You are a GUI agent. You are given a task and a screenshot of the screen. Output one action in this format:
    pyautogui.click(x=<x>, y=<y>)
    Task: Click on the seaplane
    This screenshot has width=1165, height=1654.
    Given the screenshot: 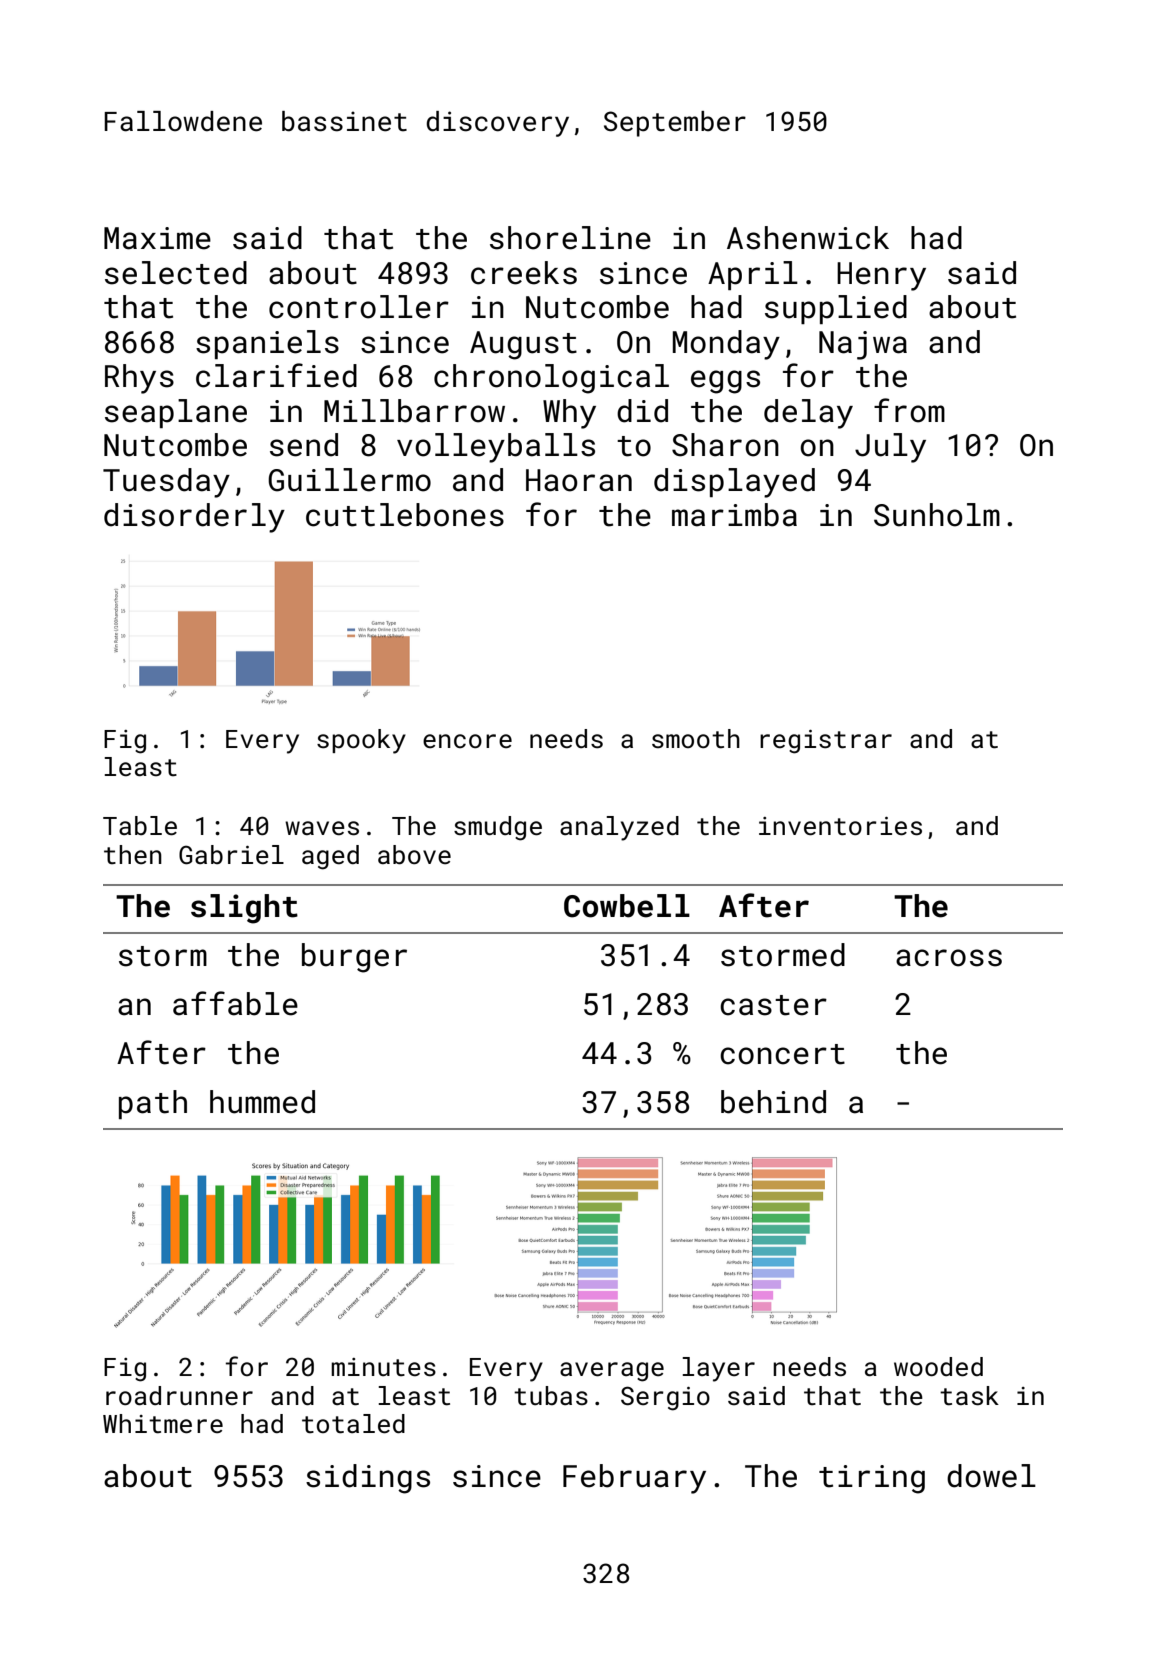 What is the action you would take?
    pyautogui.click(x=176, y=413)
